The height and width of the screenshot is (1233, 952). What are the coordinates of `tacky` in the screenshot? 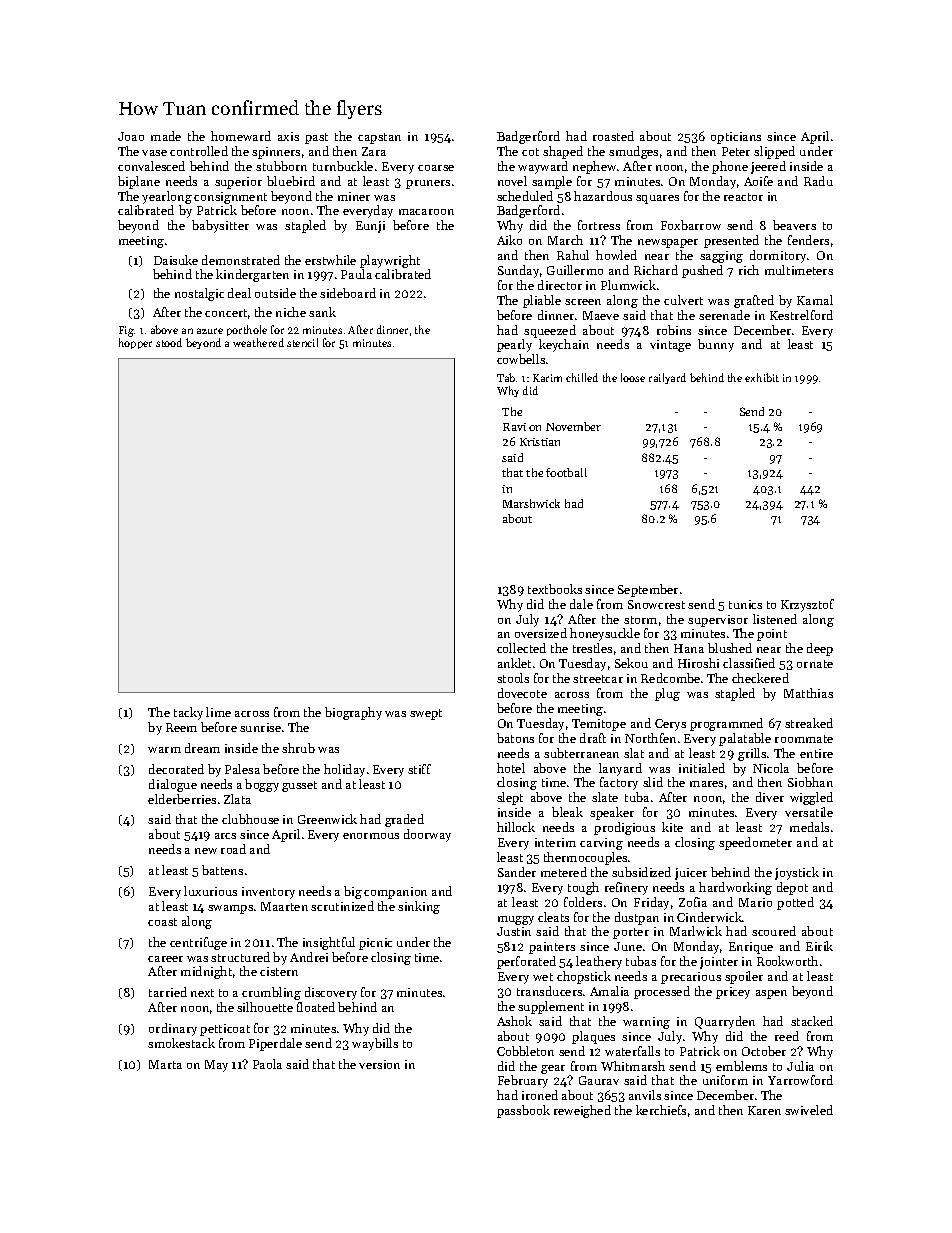 It's located at (188, 713).
